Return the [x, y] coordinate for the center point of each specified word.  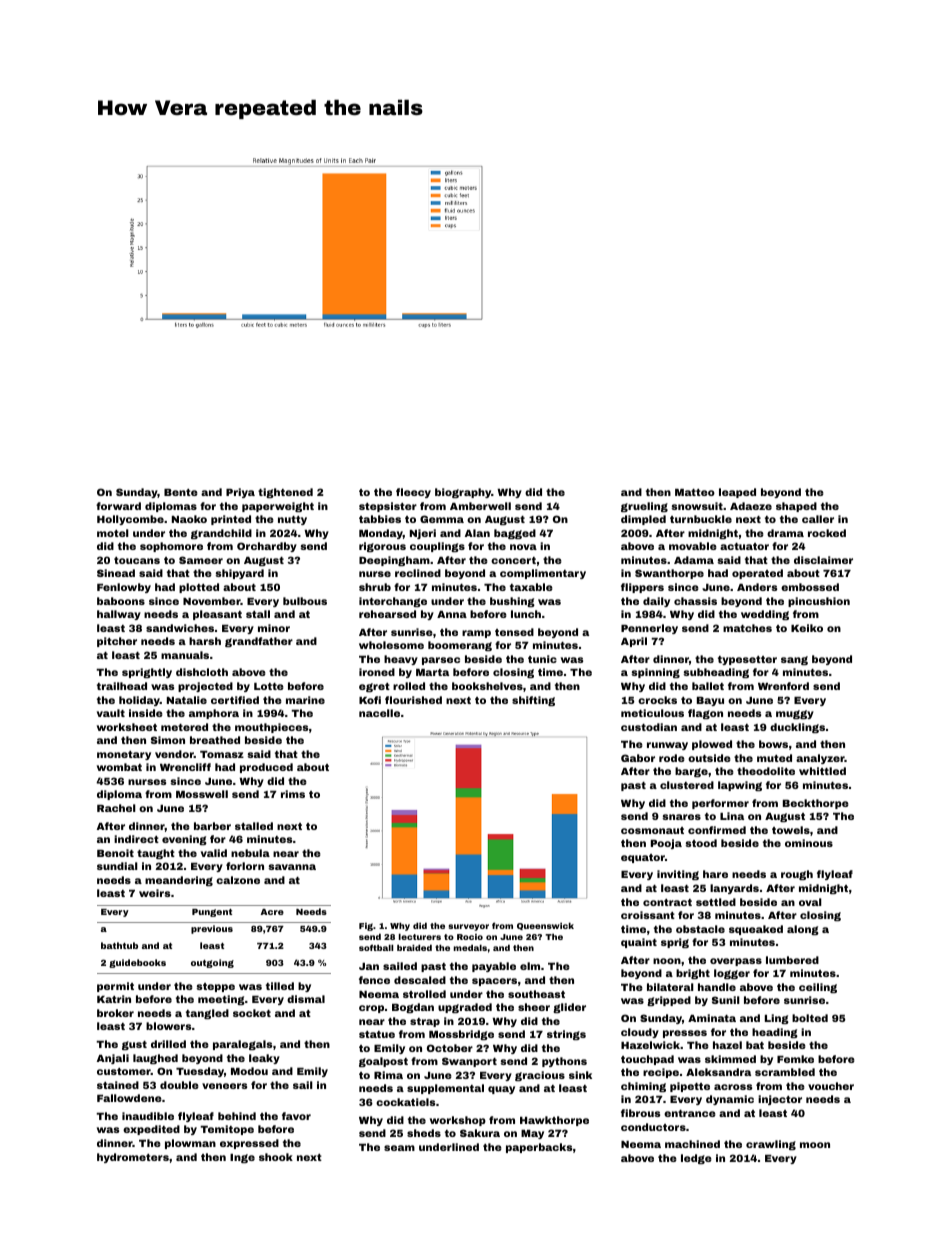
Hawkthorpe [554, 1121]
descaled [420, 980]
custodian [649, 727]
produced [266, 768]
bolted [810, 1018]
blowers [168, 1026]
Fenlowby [124, 588]
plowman [190, 1144]
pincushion [819, 602]
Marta [432, 672]
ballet [708, 686]
